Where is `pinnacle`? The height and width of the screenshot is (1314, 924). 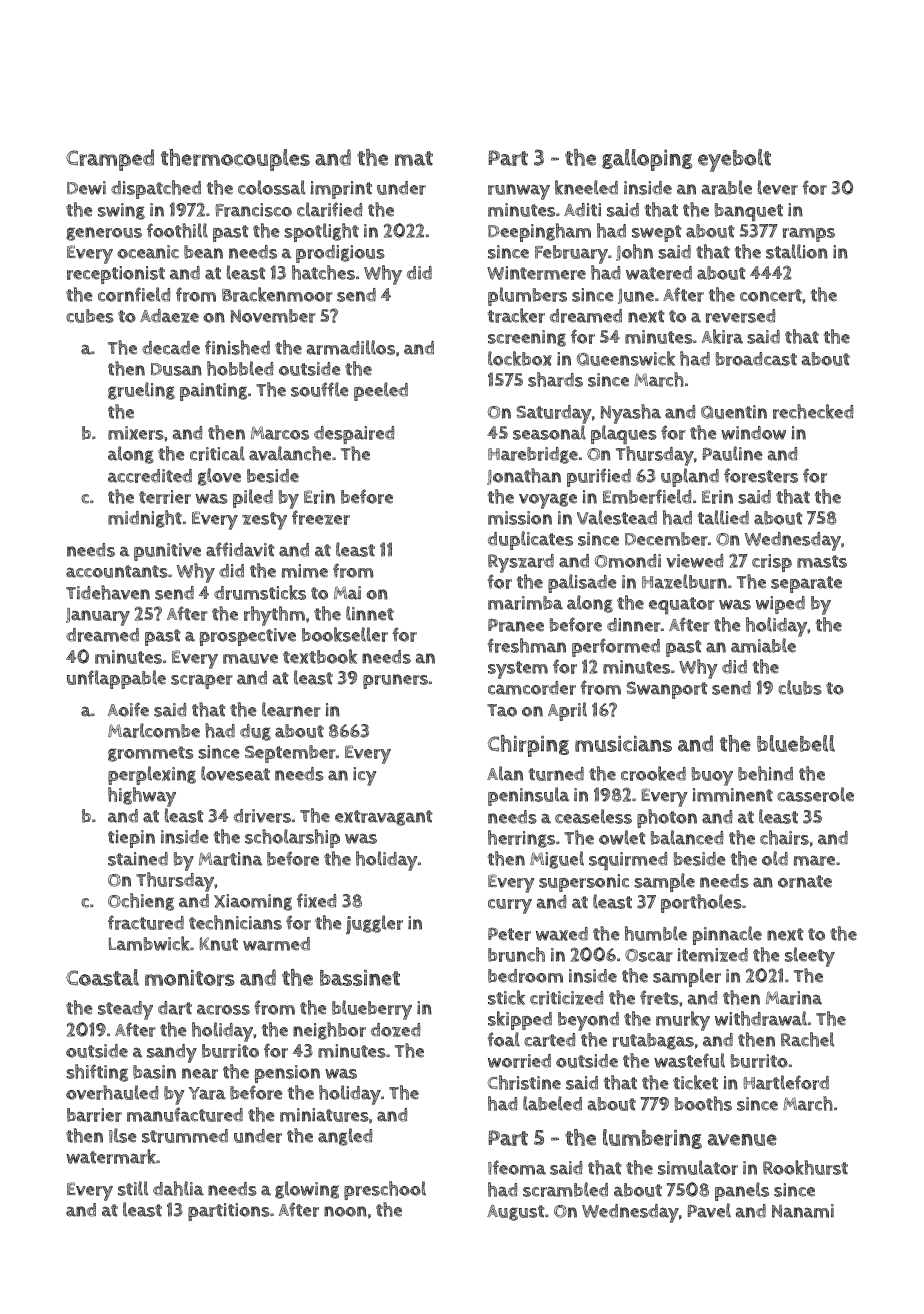
pinnacle is located at coordinates (727, 935).
